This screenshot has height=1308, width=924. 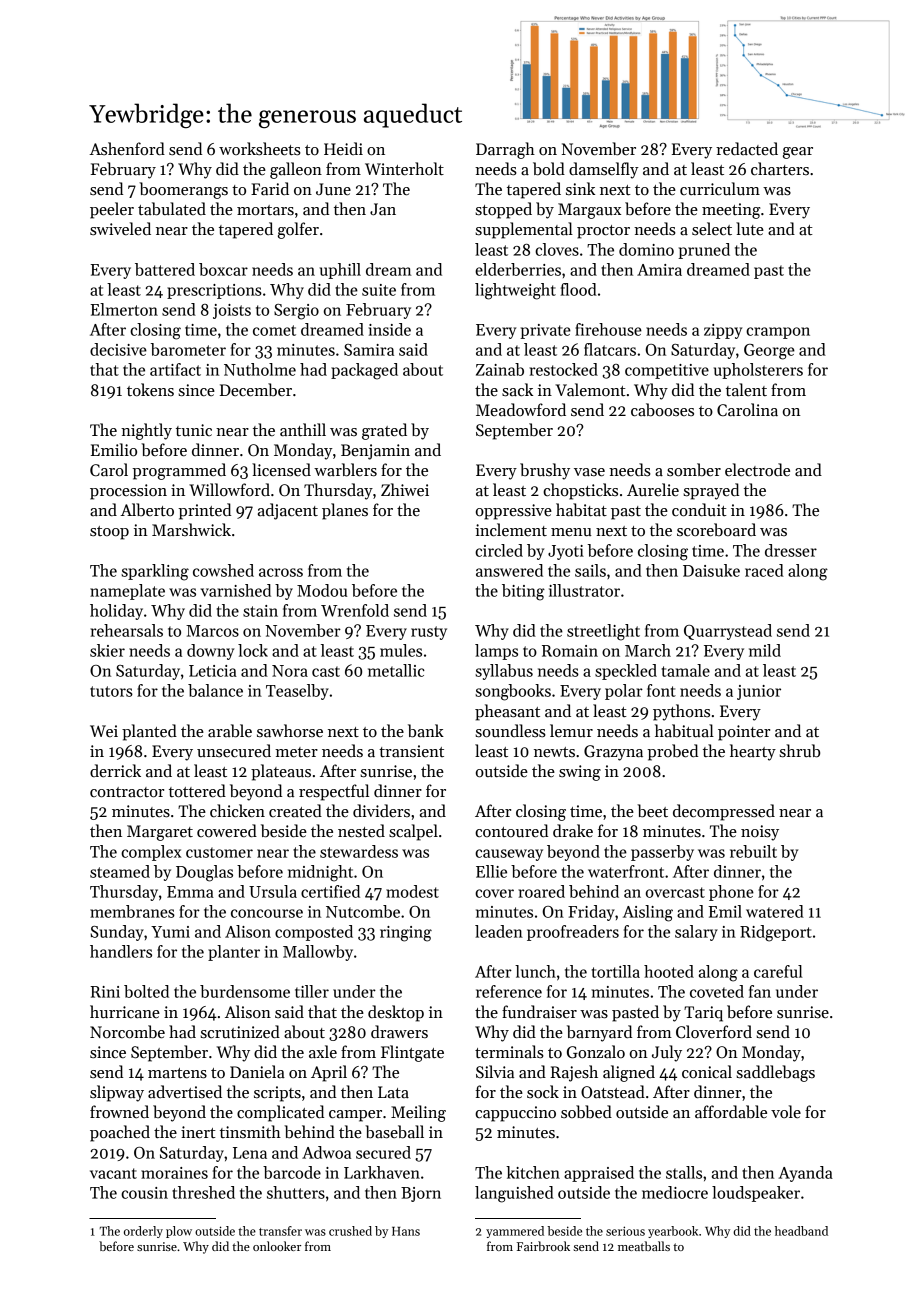 What do you see at coordinates (413, 832) in the screenshot?
I see `scalpel` at bounding box center [413, 832].
